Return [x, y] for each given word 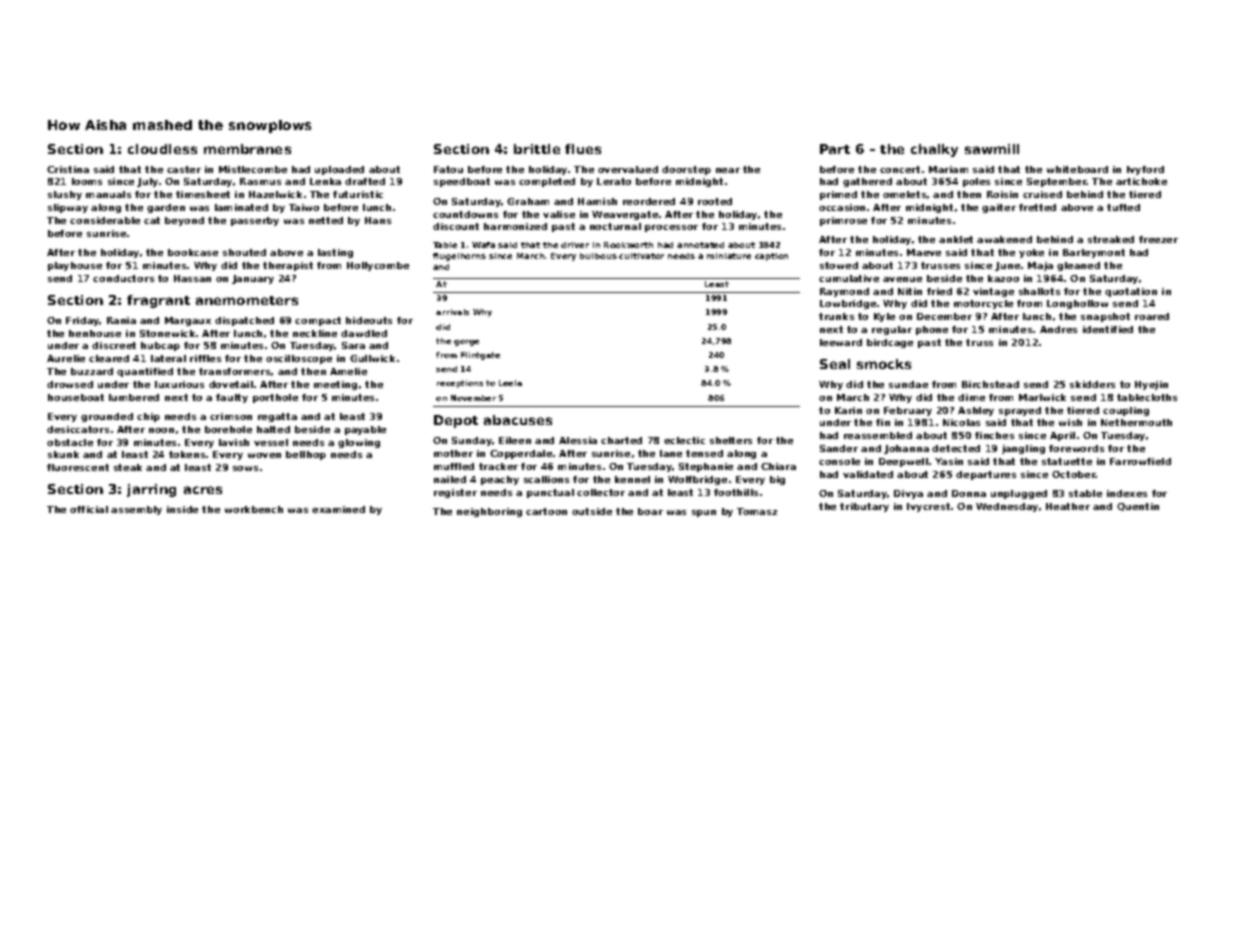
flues [583, 149]
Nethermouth [1136, 422]
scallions [546, 479]
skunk [63, 454]
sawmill [992, 149]
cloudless [162, 149]
